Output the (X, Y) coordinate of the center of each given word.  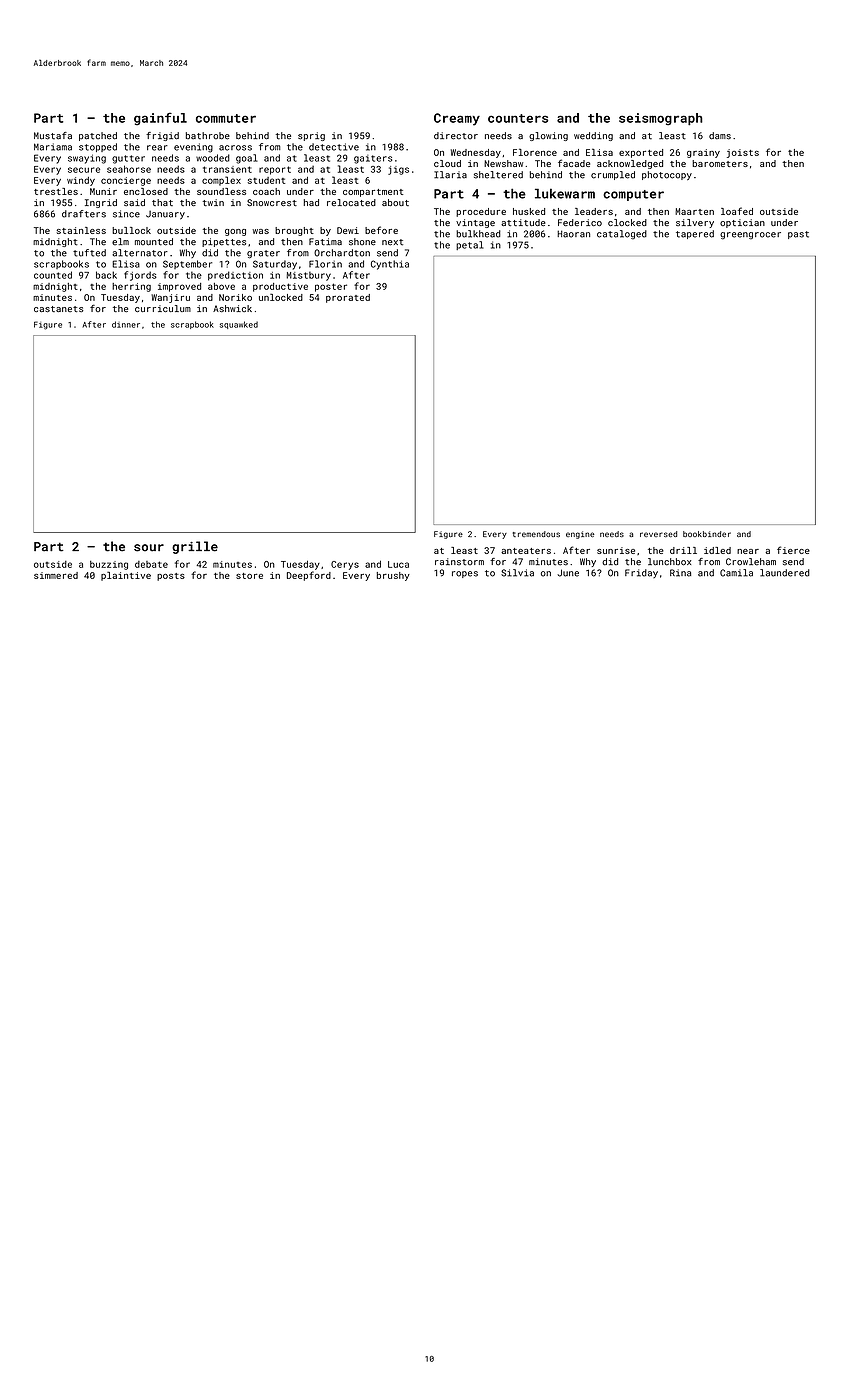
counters (518, 118)
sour (149, 548)
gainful (160, 119)
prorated (348, 298)
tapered (695, 234)
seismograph (661, 119)
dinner (126, 324)
